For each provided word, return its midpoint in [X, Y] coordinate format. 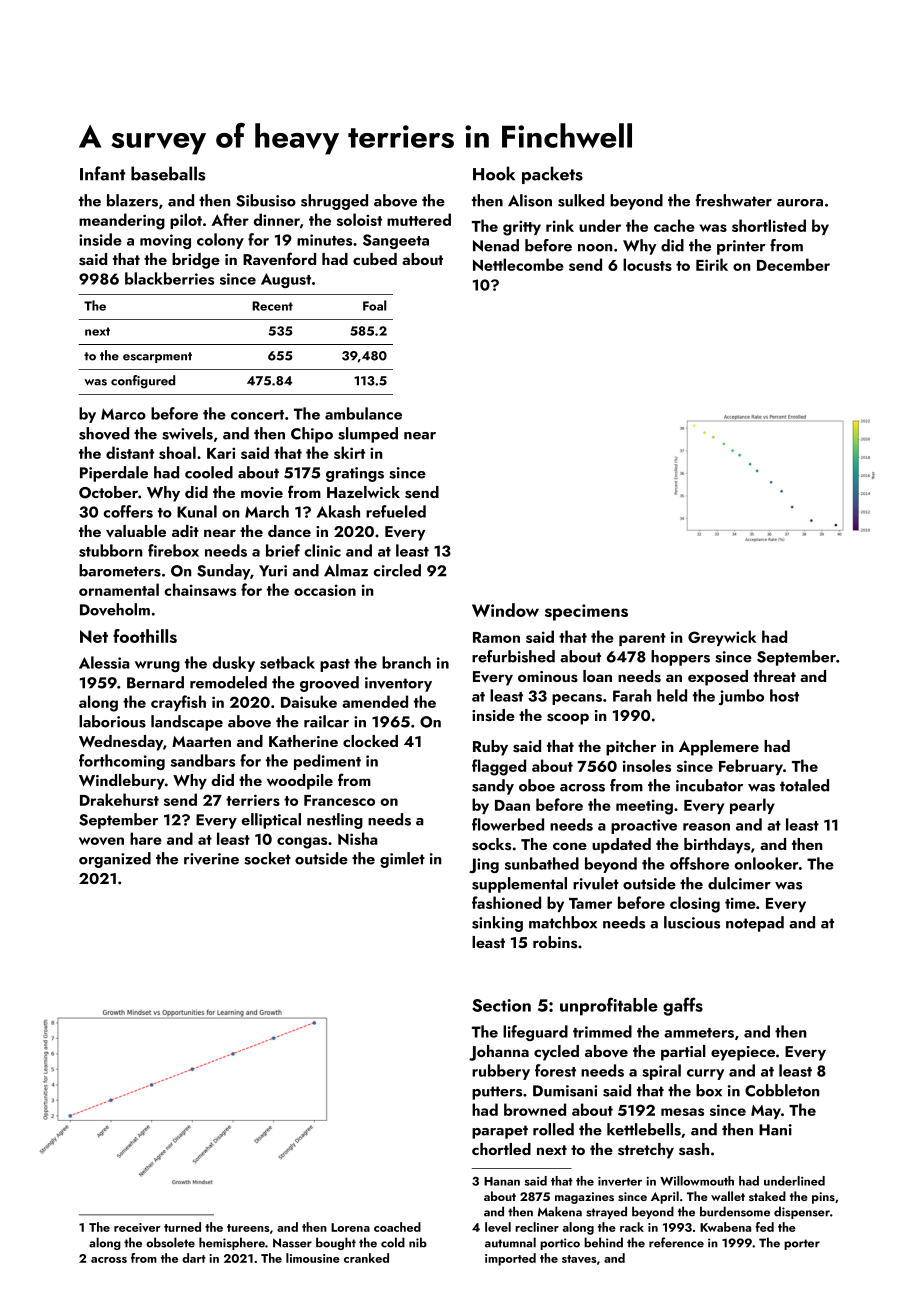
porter [802, 1244]
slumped [368, 435]
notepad [755, 924]
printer [741, 247]
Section [501, 1005]
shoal [177, 452]
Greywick [722, 638]
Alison [530, 200]
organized [115, 860]
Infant [102, 173]
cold [393, 1242]
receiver [137, 1227]
